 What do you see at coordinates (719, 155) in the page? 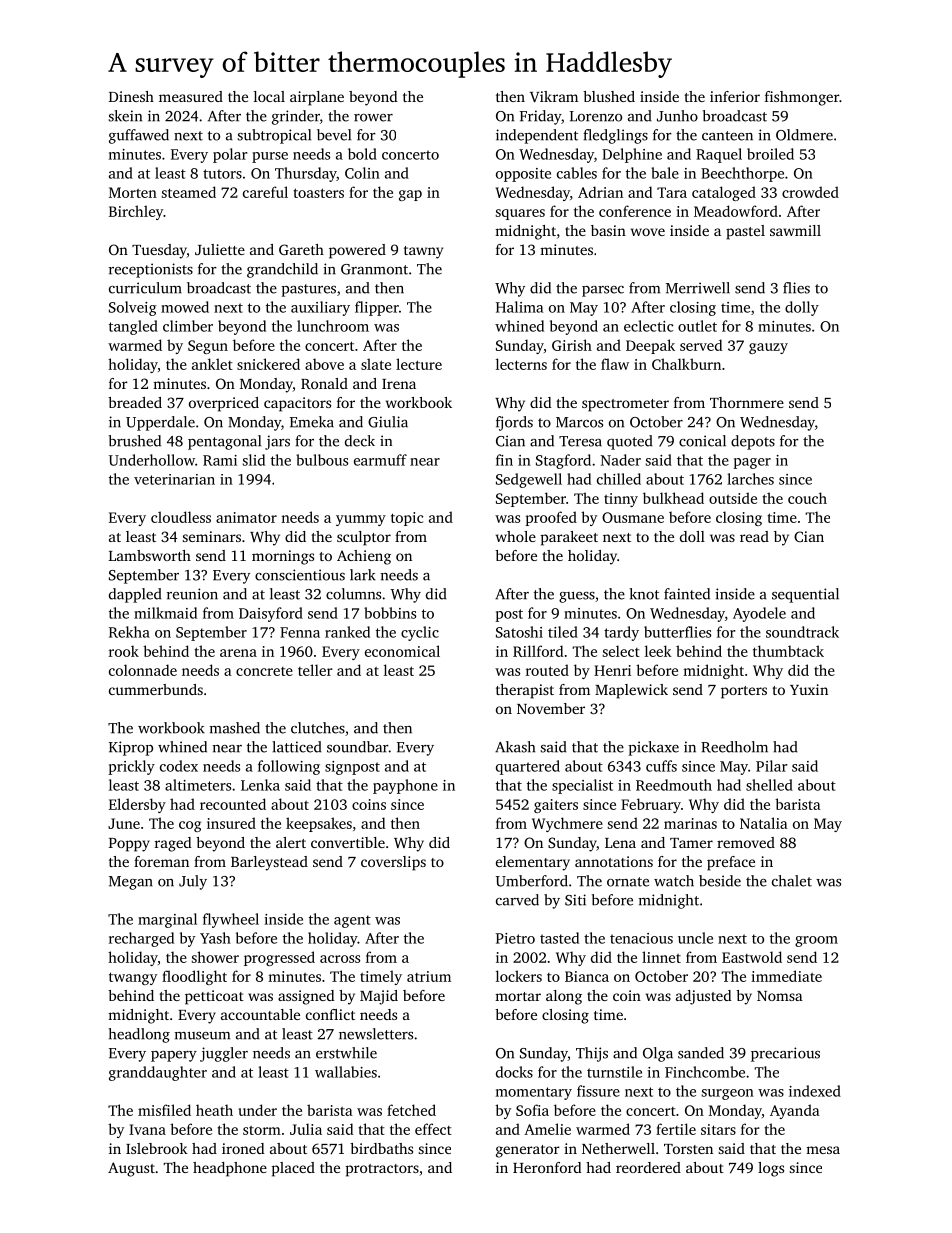
I see `Raquel` at bounding box center [719, 155].
